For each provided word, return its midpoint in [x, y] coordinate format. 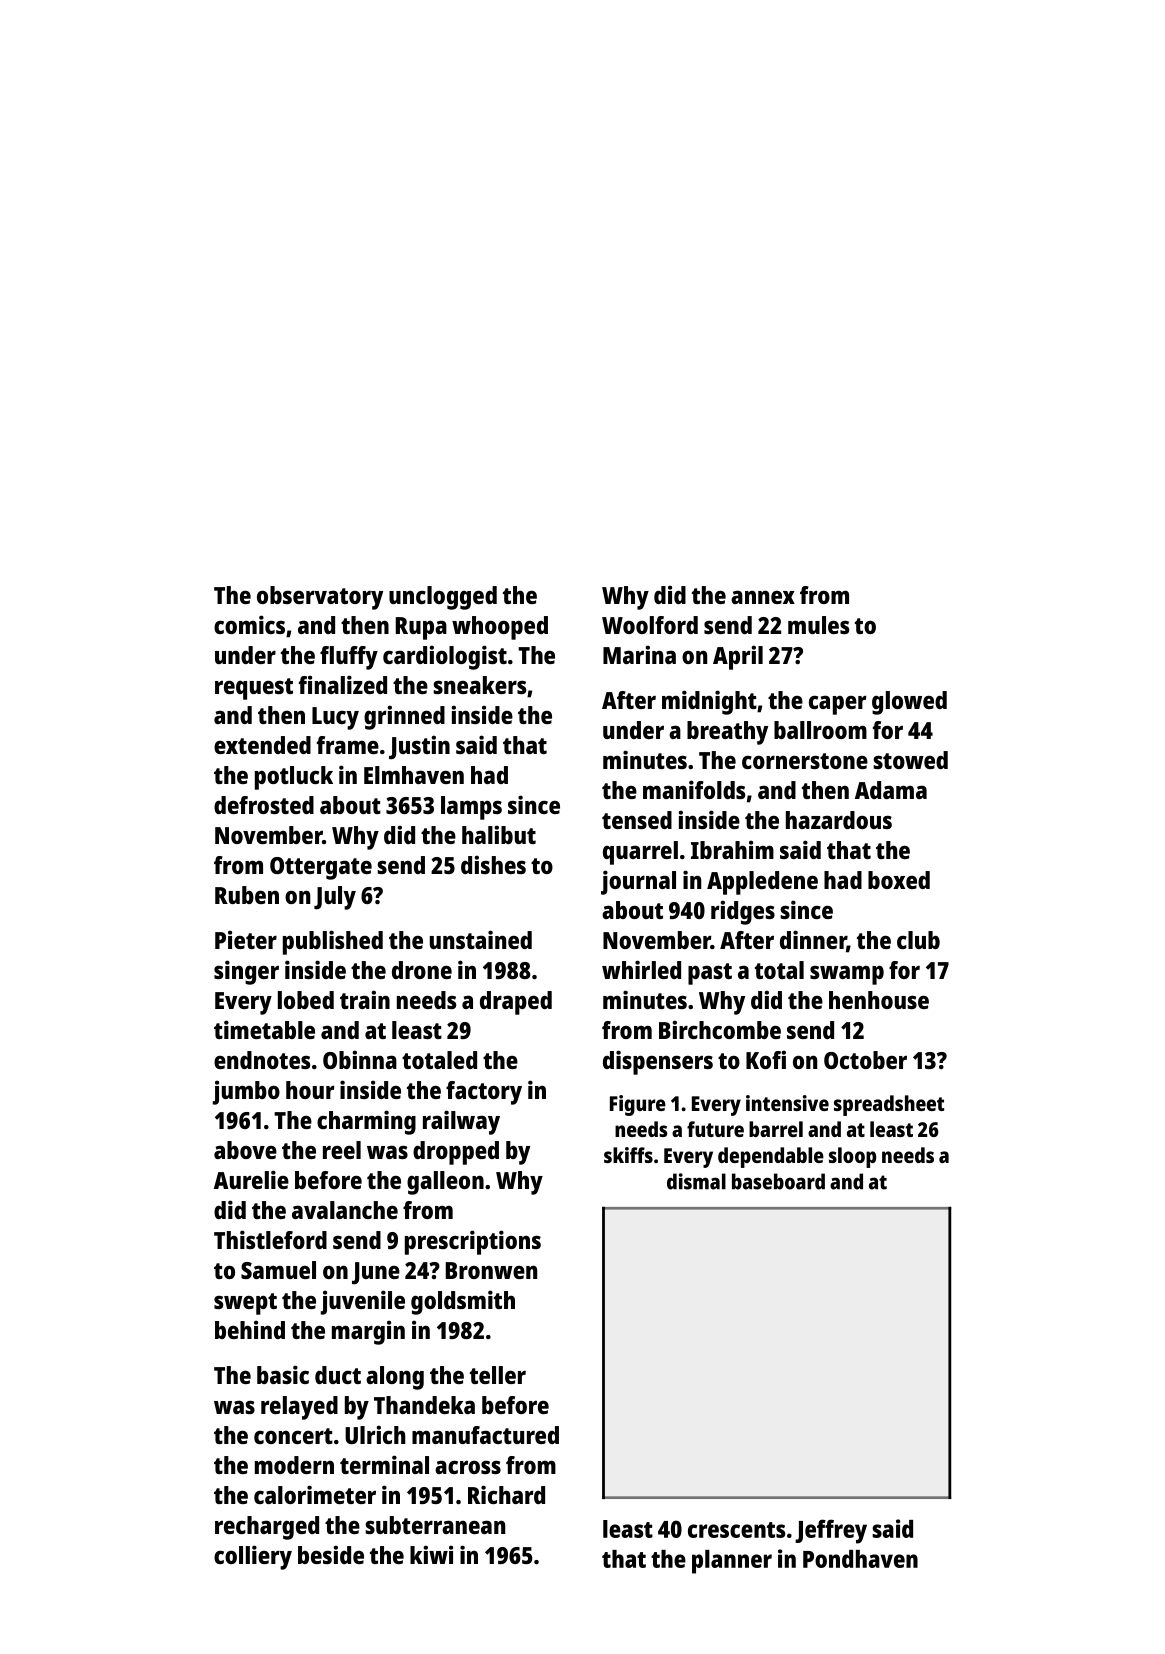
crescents [736, 1530]
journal [638, 882]
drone [422, 970]
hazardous [839, 820]
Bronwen [491, 1270]
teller [498, 1375]
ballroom [820, 730]
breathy [727, 733]
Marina [639, 654]
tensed [637, 820]
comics [249, 624]
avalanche [345, 1210]
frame [348, 745]
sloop [852, 1157]
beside [331, 1554]
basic [283, 1374]
